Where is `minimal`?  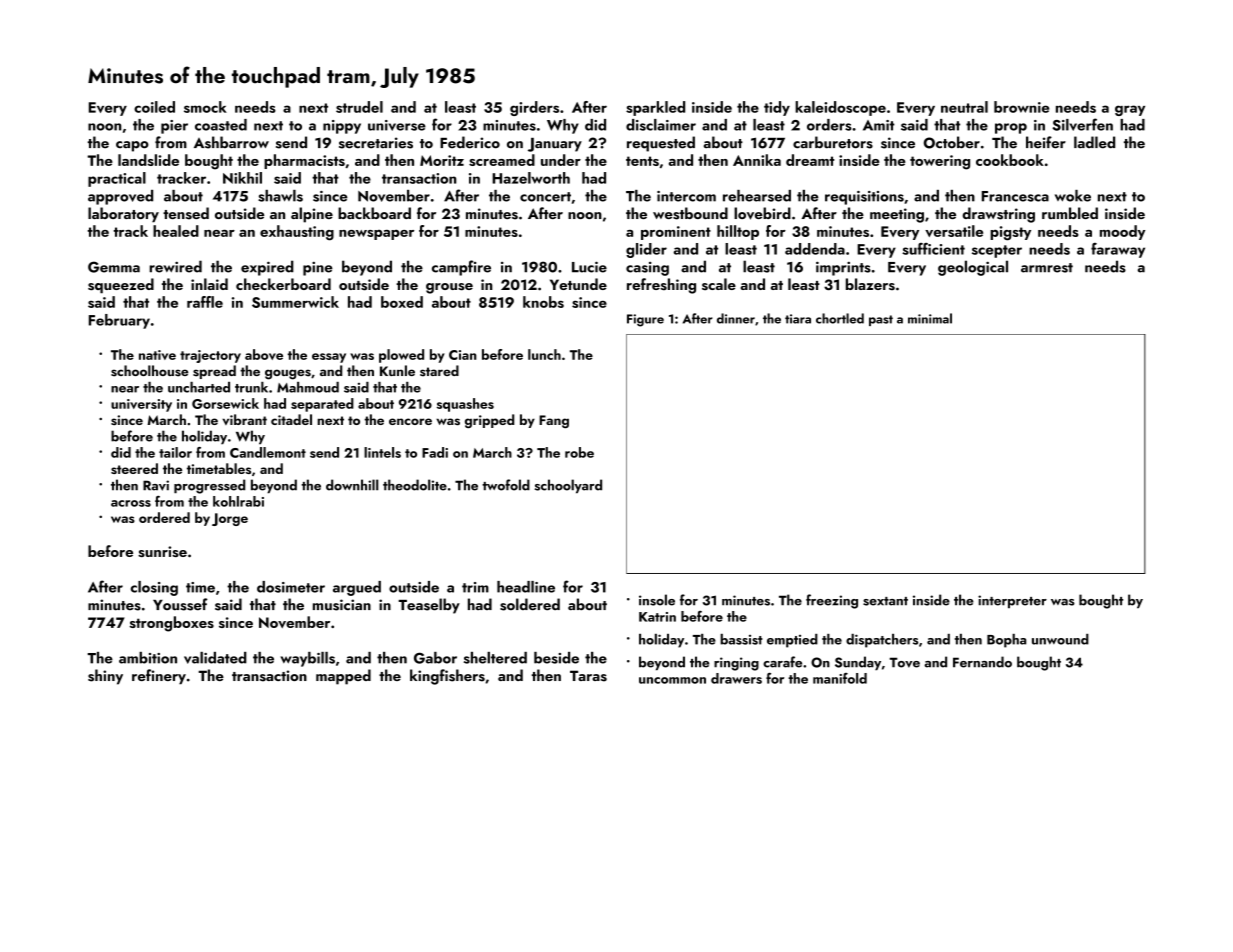 minimal is located at coordinates (930, 318).
